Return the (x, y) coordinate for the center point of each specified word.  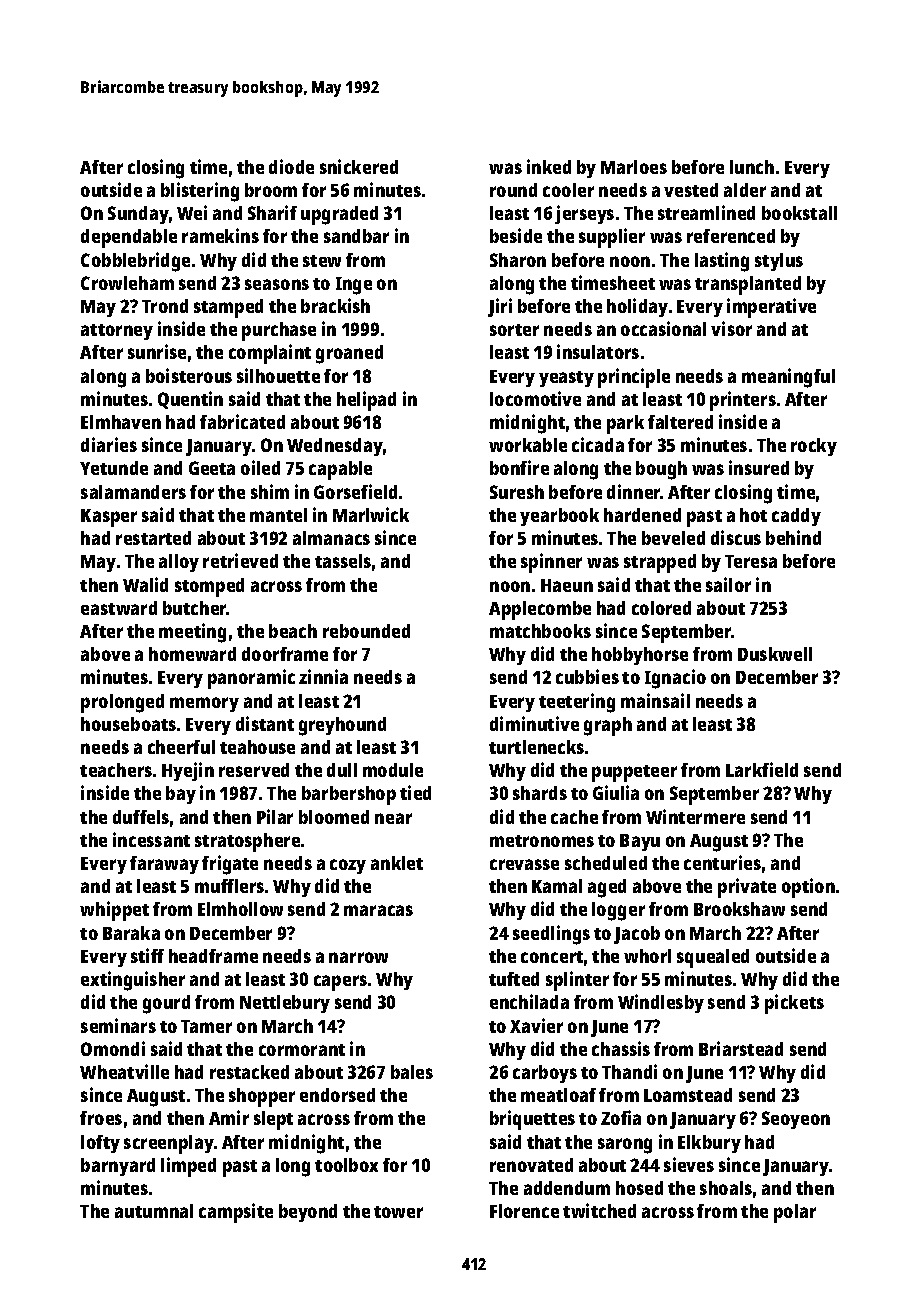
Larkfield (762, 769)
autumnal (154, 1211)
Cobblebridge (135, 262)
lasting (722, 262)
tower (398, 1212)
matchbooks (540, 631)
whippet (114, 911)
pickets (794, 1004)
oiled (260, 467)
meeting (192, 633)
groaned (349, 354)
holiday (637, 307)
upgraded (339, 215)
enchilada (529, 1001)
